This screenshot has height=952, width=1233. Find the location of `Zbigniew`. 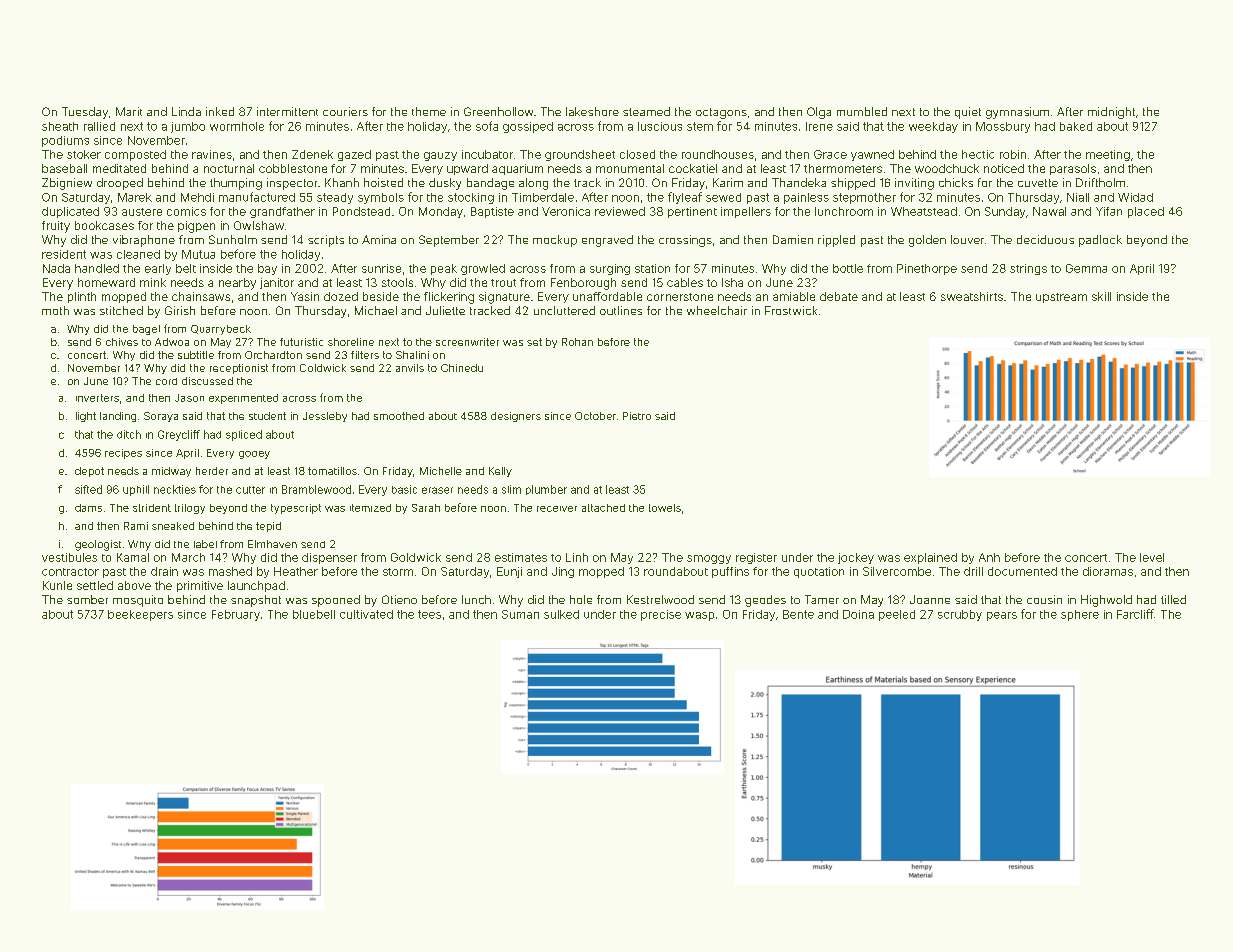

Zbigniew is located at coordinates (67, 184).
